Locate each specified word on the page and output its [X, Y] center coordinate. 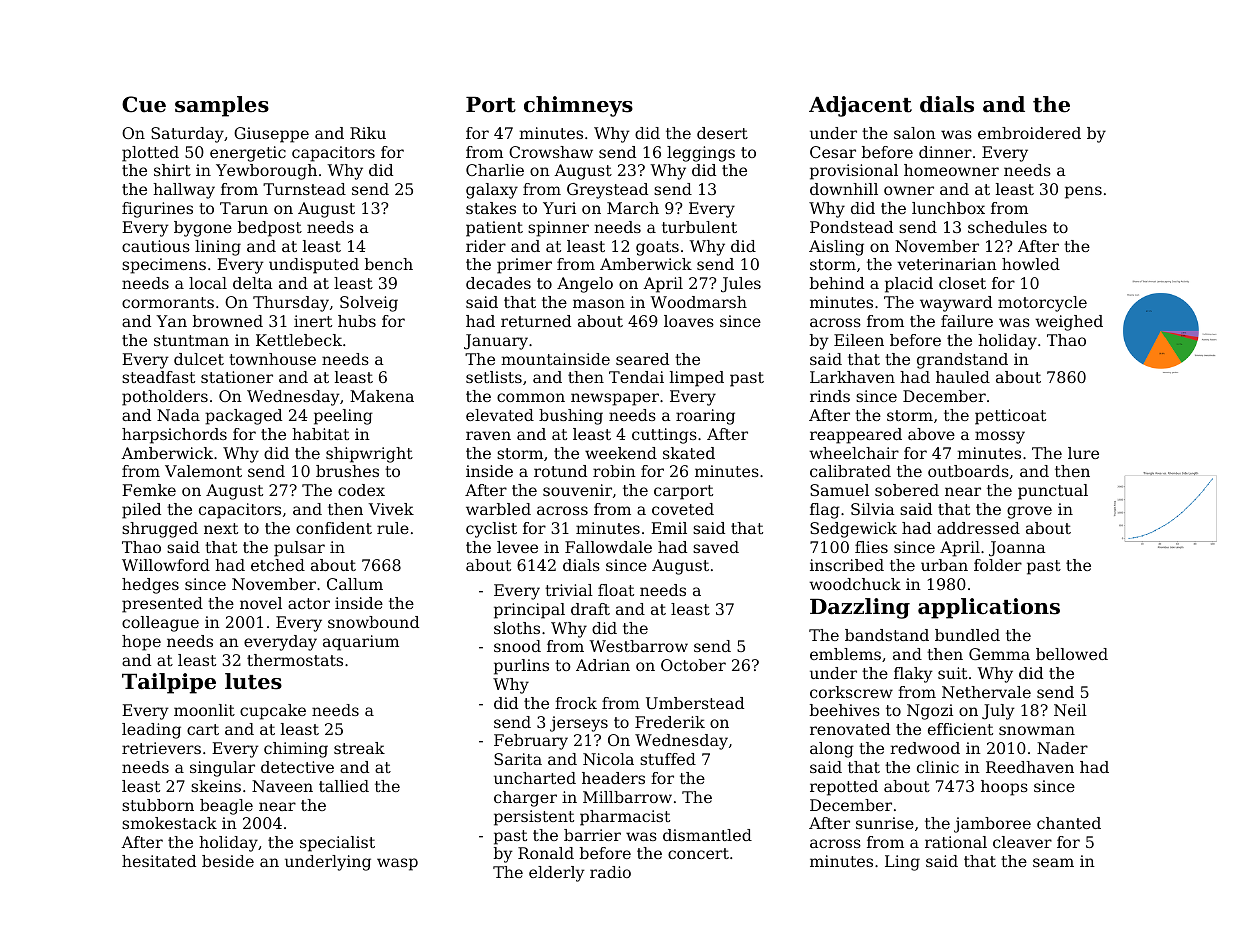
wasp [397, 864]
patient [494, 229]
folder [998, 565]
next [221, 528]
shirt [172, 170]
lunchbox [948, 208]
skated [689, 453]
